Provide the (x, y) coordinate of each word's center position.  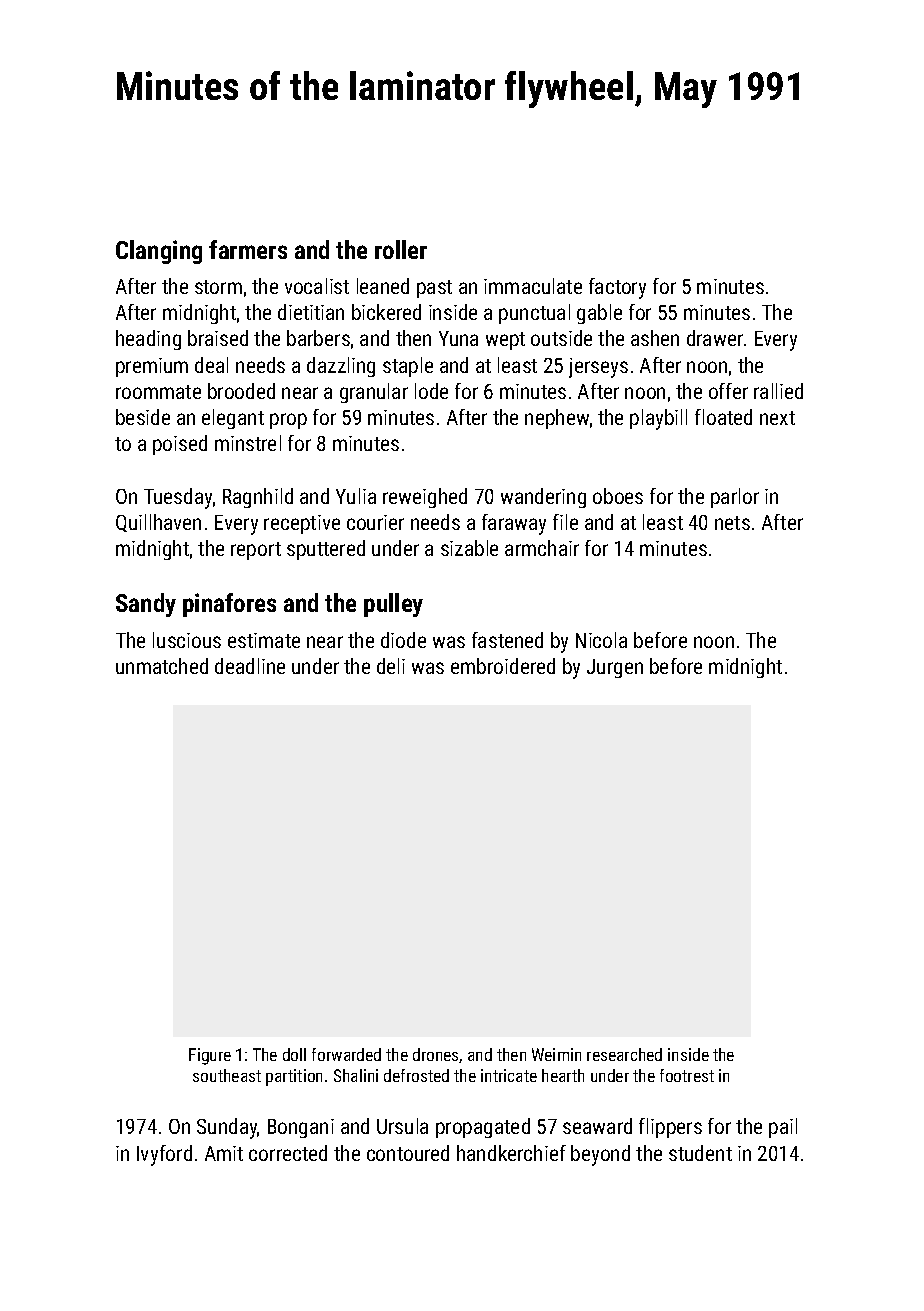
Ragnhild (258, 498)
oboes (618, 496)
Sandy (146, 605)
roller (401, 249)
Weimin (556, 1054)
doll (294, 1054)
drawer (715, 338)
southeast (227, 1075)
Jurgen (615, 668)
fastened (507, 640)
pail (783, 1128)
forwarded (346, 1054)
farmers (248, 249)
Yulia (356, 496)
